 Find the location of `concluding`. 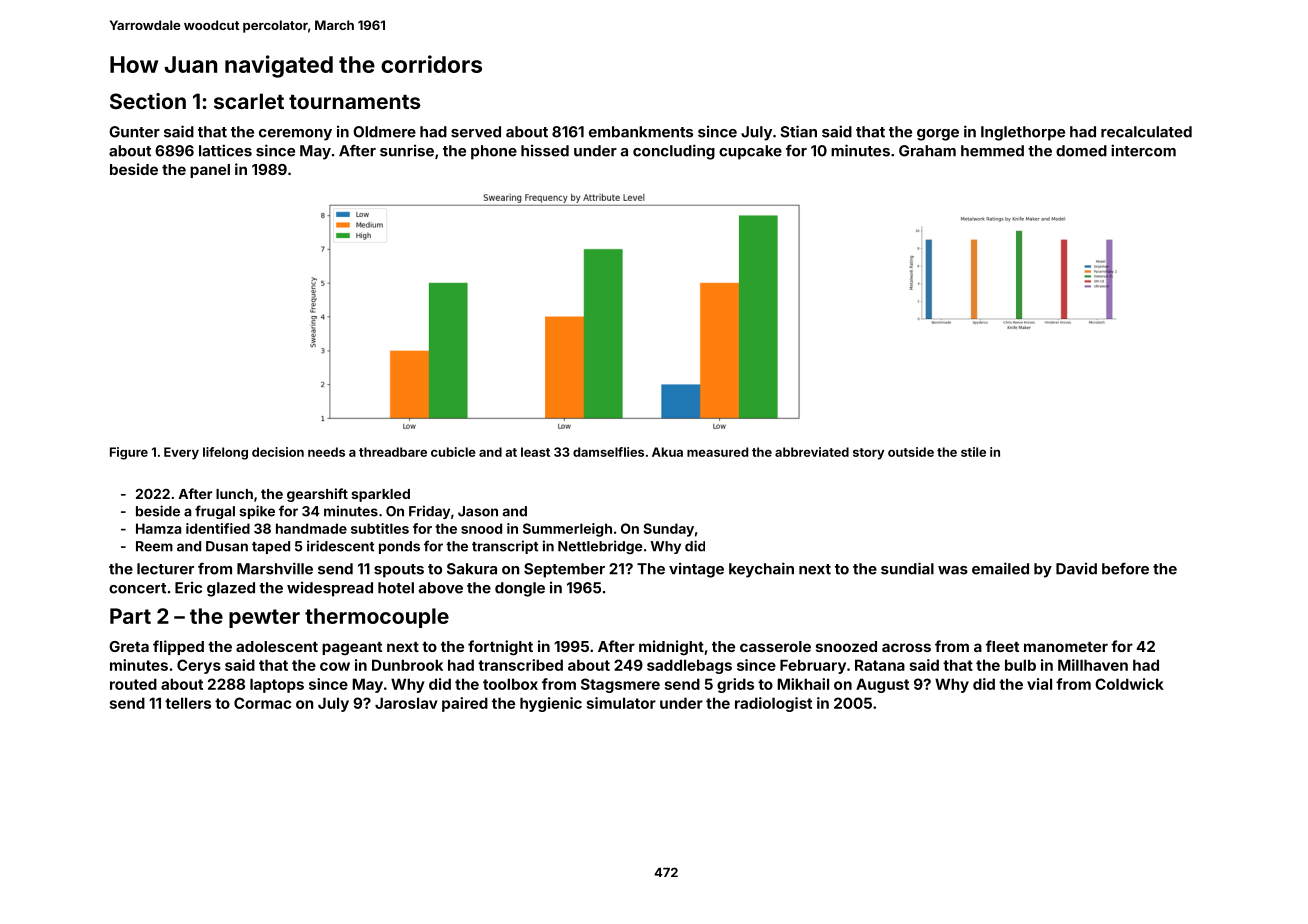

concluding is located at coordinates (674, 152).
